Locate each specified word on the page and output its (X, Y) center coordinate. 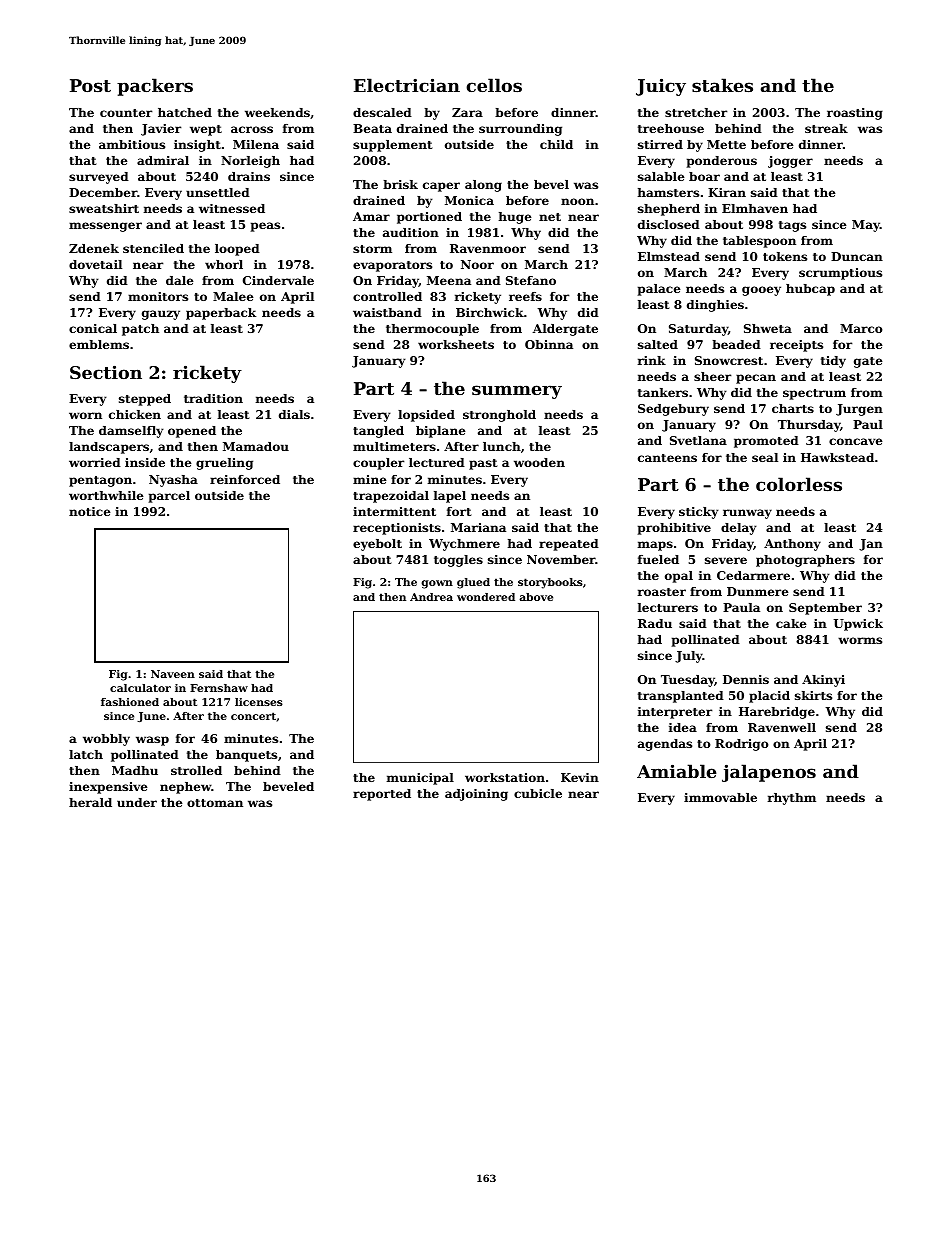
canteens (667, 458)
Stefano (531, 280)
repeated (569, 545)
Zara (467, 112)
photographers (805, 561)
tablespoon (759, 242)
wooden (539, 462)
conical (93, 328)
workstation (505, 777)
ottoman (215, 803)
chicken (135, 414)
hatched (185, 112)
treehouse (671, 128)
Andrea (431, 597)
